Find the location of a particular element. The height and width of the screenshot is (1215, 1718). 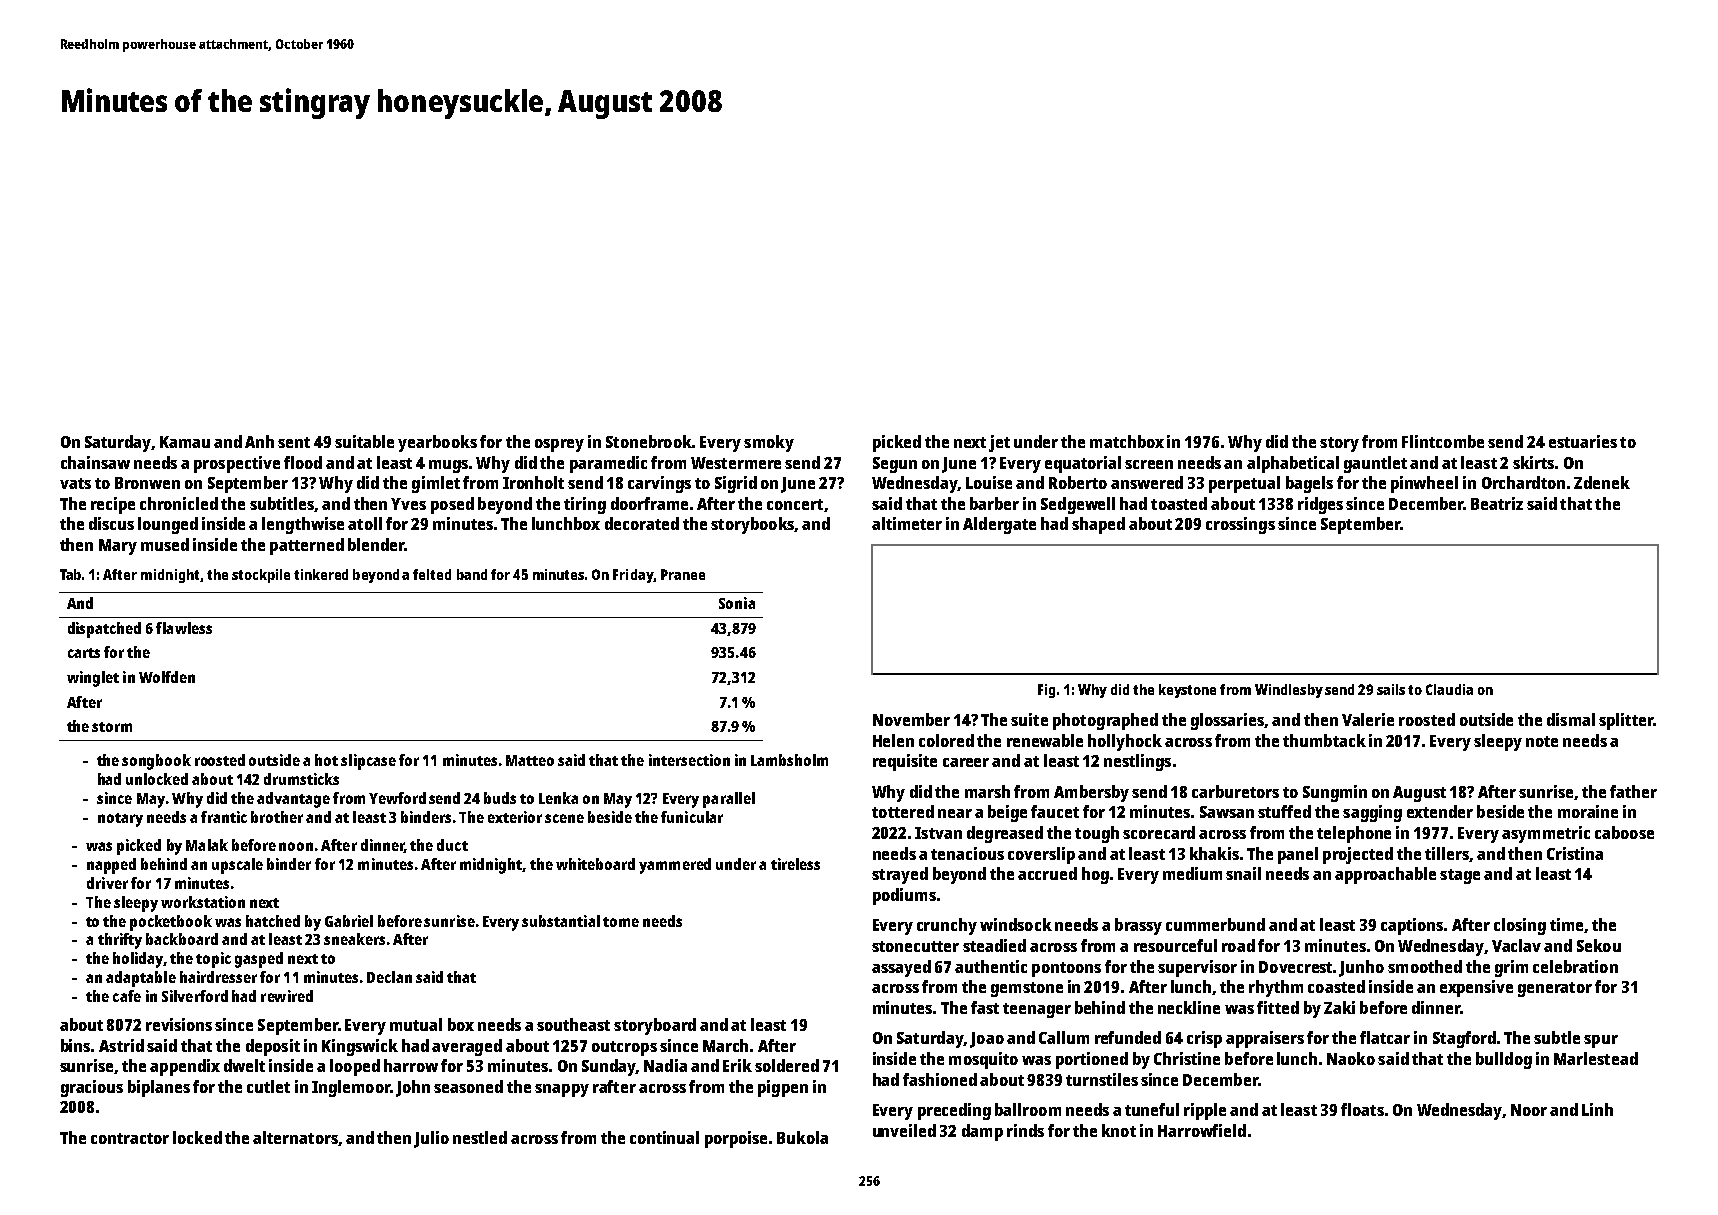

smoky is located at coordinates (769, 443).
